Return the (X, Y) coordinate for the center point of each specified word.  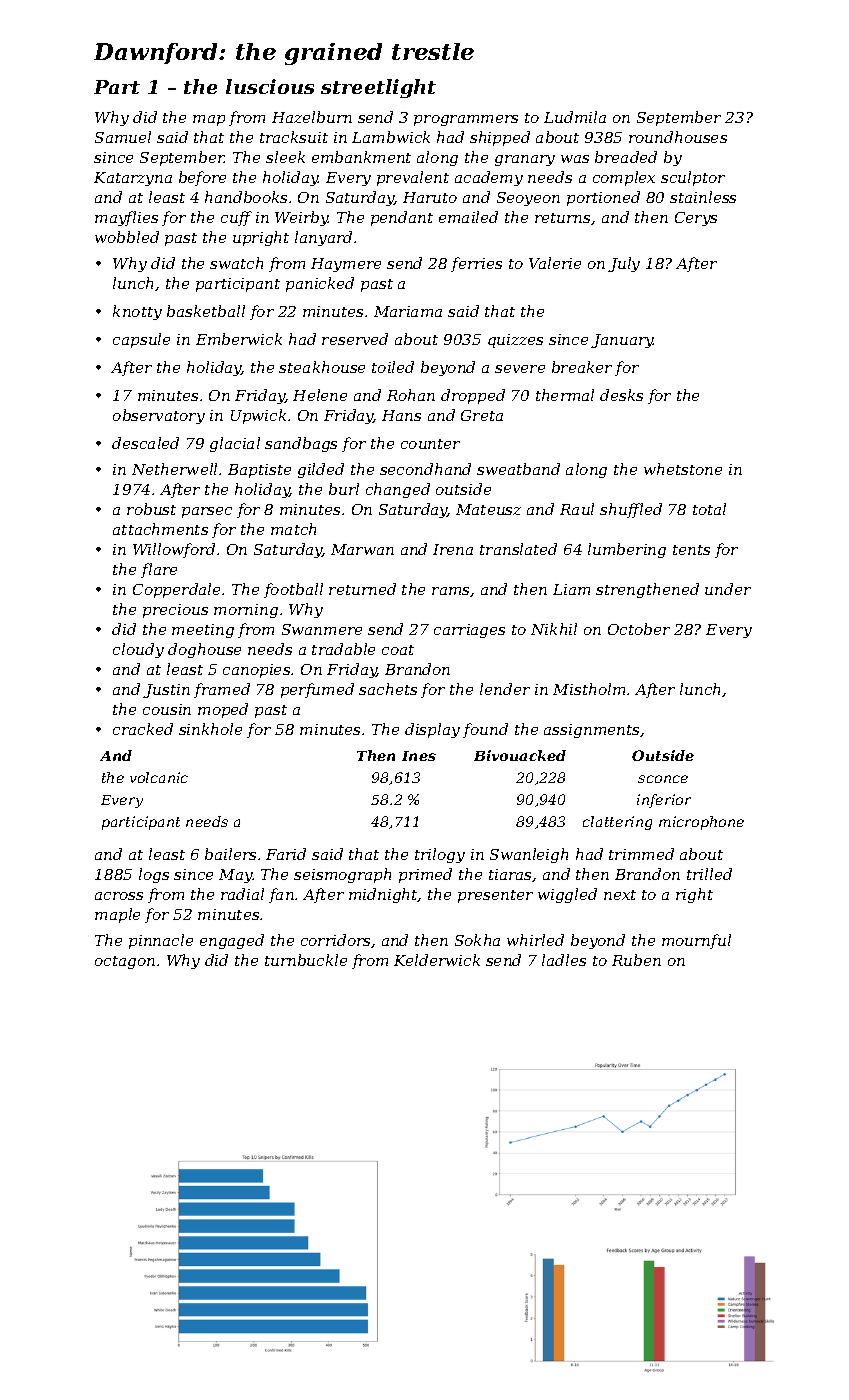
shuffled (631, 510)
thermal (565, 395)
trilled (709, 874)
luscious (270, 86)
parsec (207, 512)
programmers (466, 120)
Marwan (362, 549)
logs (154, 875)
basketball (206, 311)
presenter (495, 896)
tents (691, 550)
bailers (230, 854)
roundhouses (678, 137)
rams (450, 591)
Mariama (408, 311)
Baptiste (259, 471)
